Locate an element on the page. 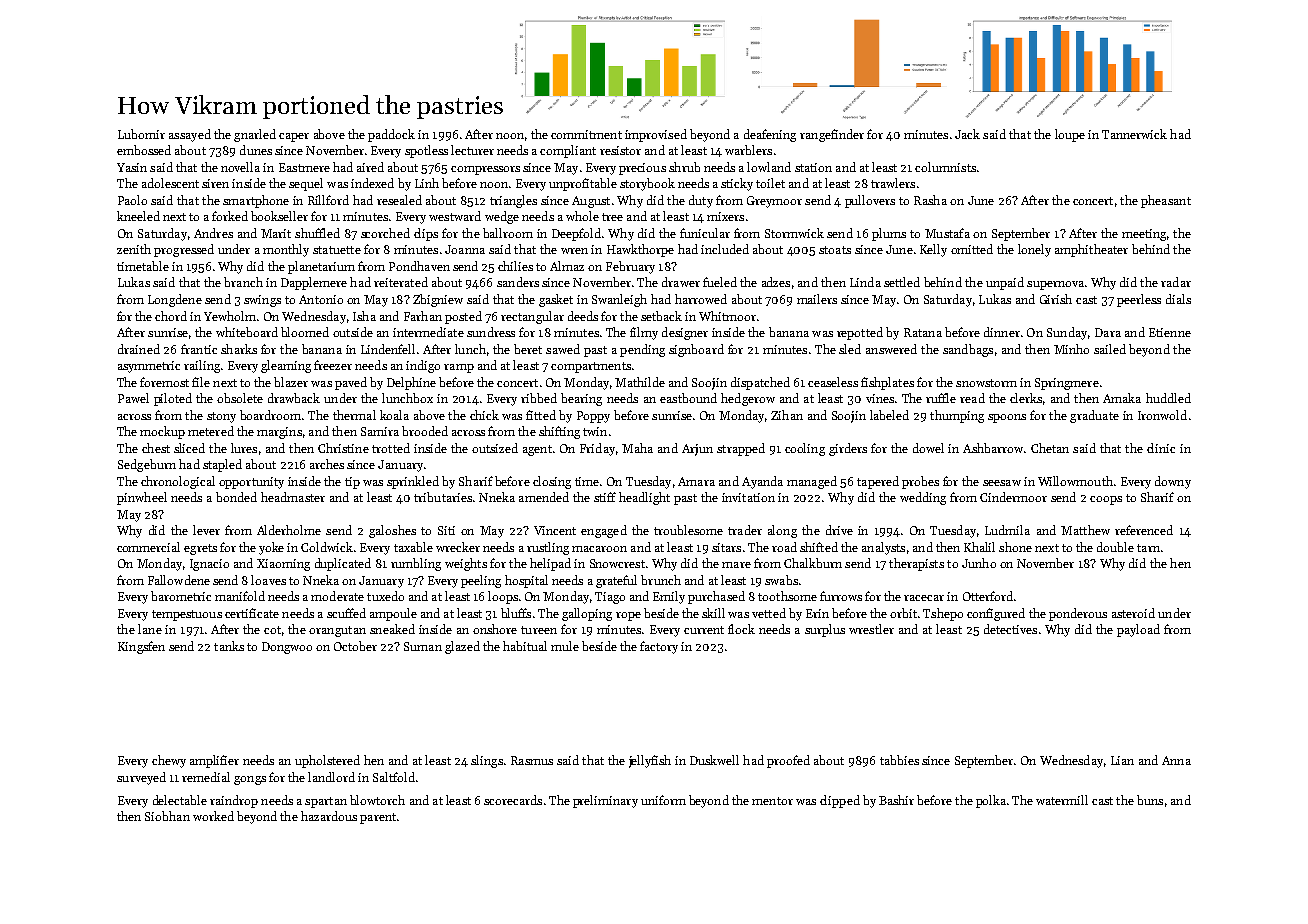  Siobhan is located at coordinates (167, 816).
